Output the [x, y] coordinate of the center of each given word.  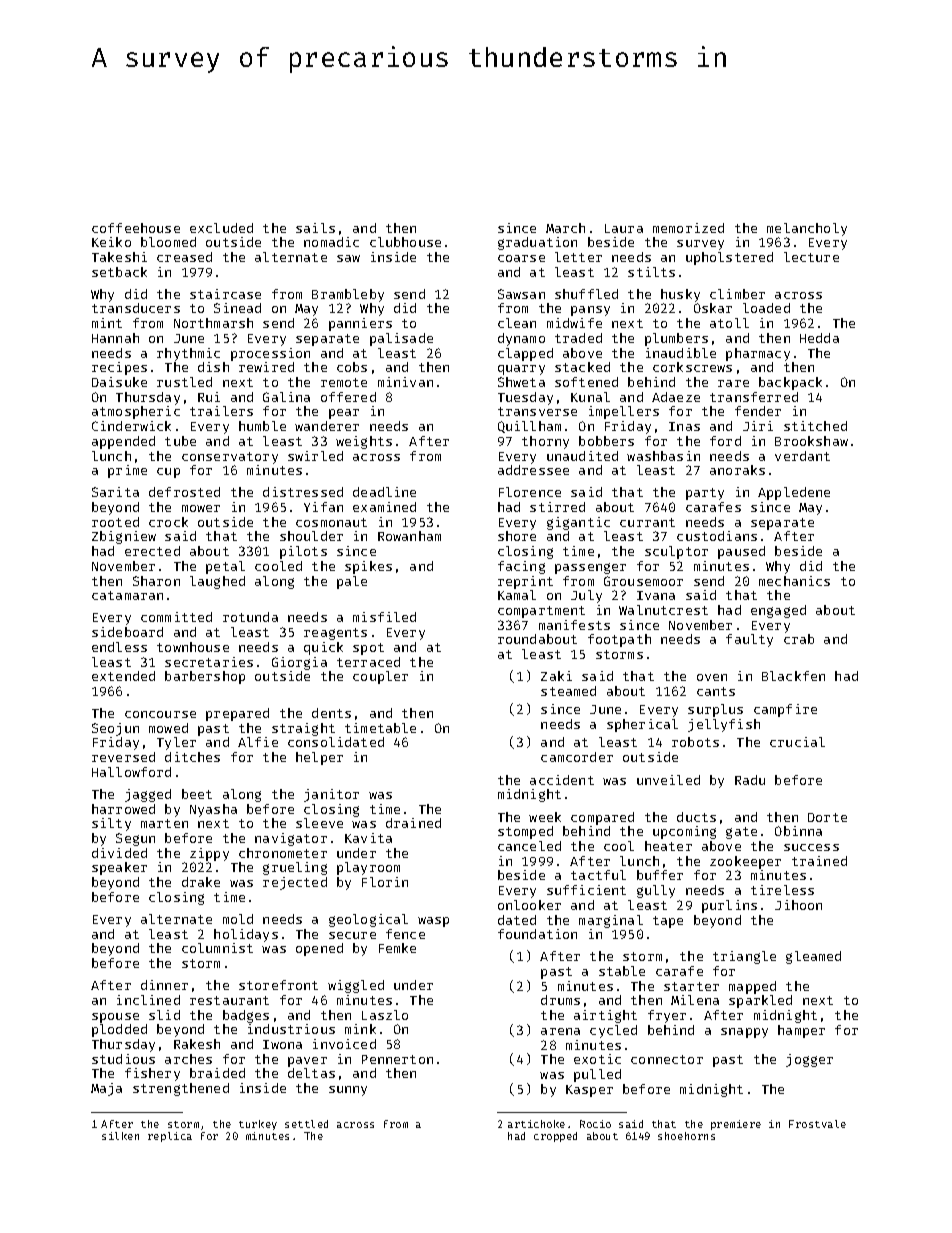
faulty [749, 640]
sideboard [127, 632]
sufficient [586, 890]
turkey [258, 1125]
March [565, 228]
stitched [815, 426]
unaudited [582, 456]
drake [201, 882]
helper [319, 758]
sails [315, 228]
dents [331, 713]
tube [180, 441]
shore [517, 536]
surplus [715, 710]
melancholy [807, 229]
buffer [660, 875]
